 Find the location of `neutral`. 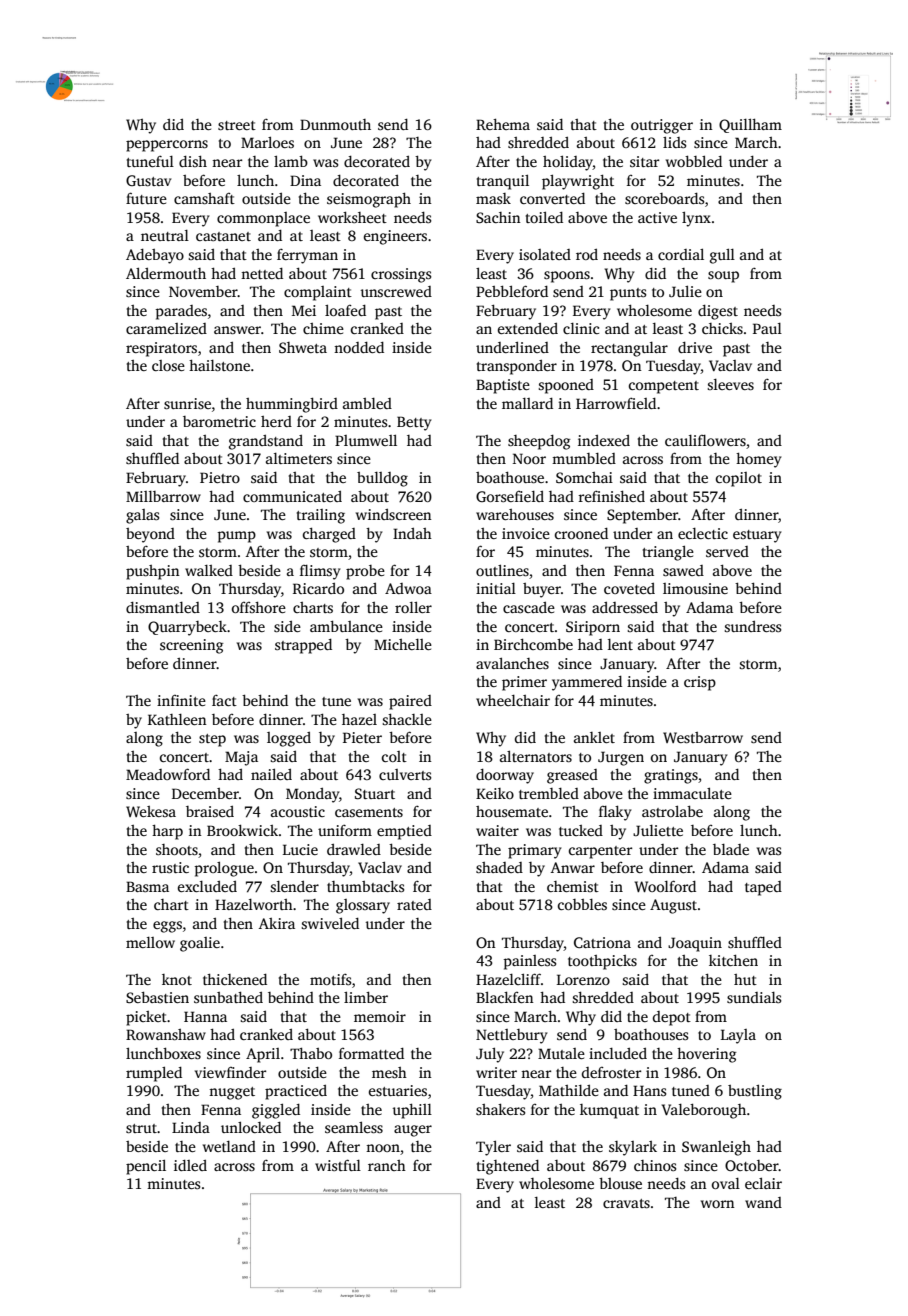

neutral is located at coordinates (165, 235).
